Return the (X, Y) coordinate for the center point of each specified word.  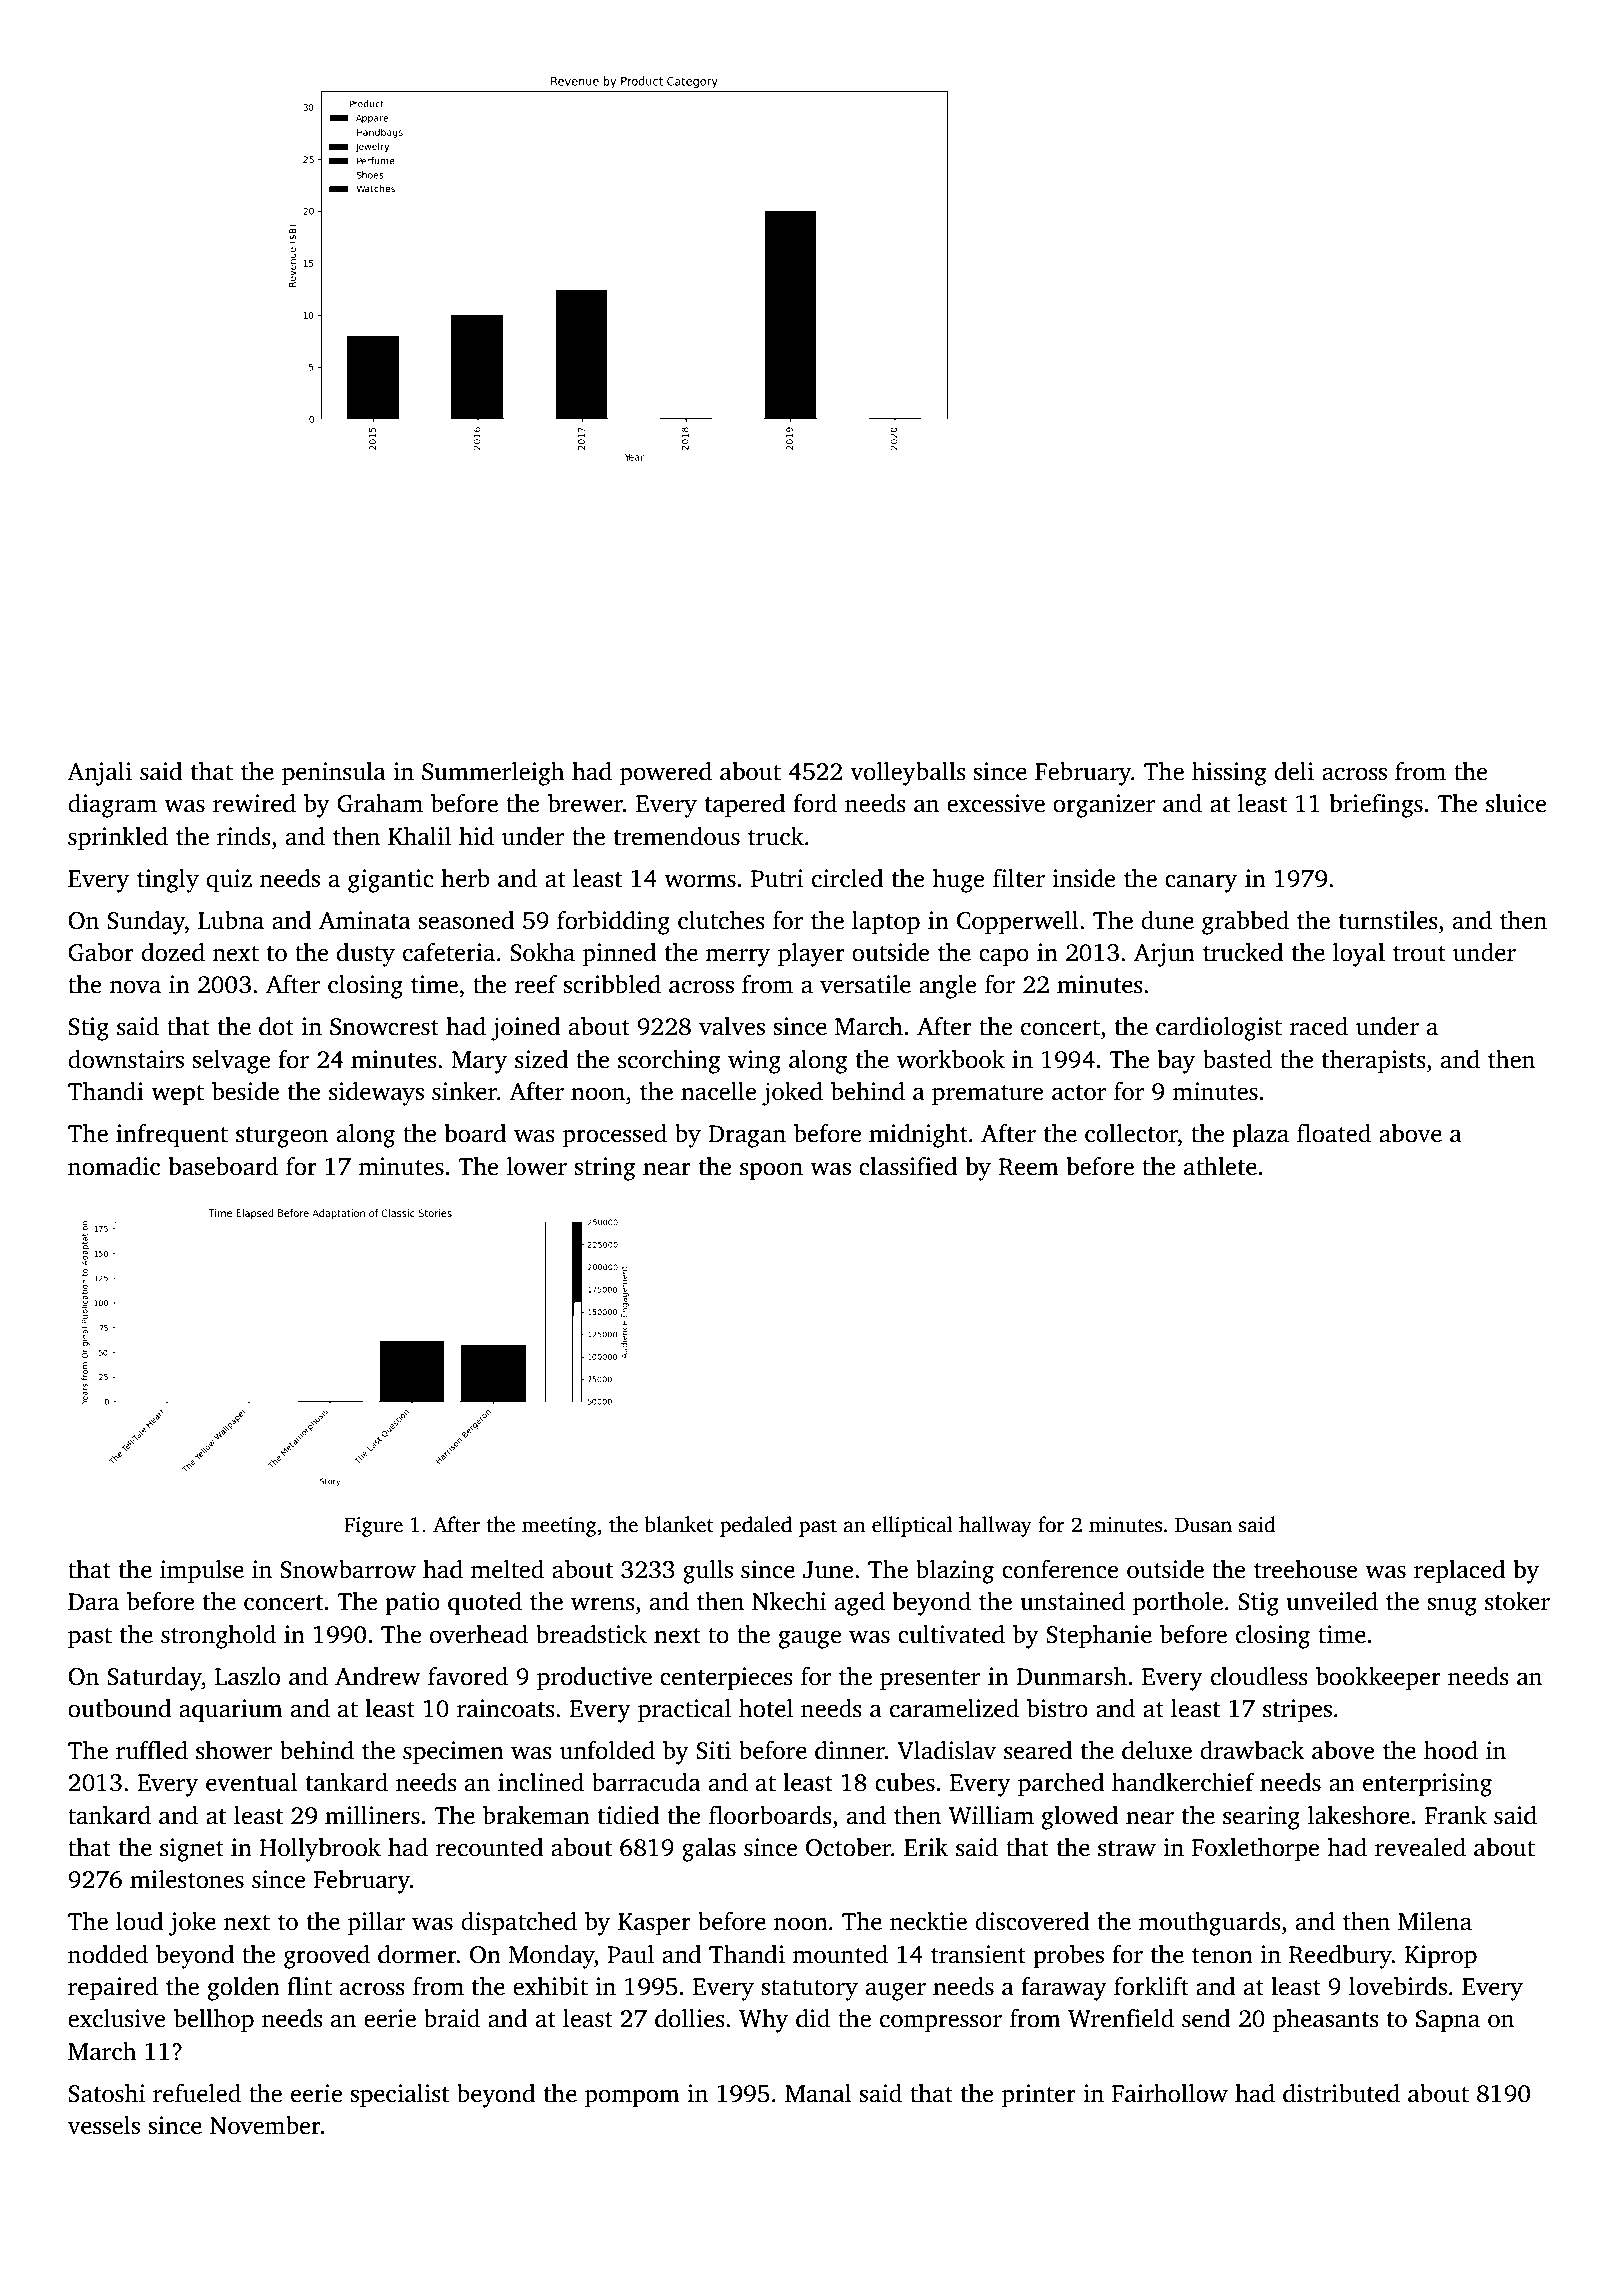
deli (1294, 771)
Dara (93, 1602)
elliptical (912, 1526)
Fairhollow (1170, 2093)
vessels (104, 2125)
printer (1039, 2096)
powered (666, 774)
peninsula (334, 774)
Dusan (1203, 1525)
